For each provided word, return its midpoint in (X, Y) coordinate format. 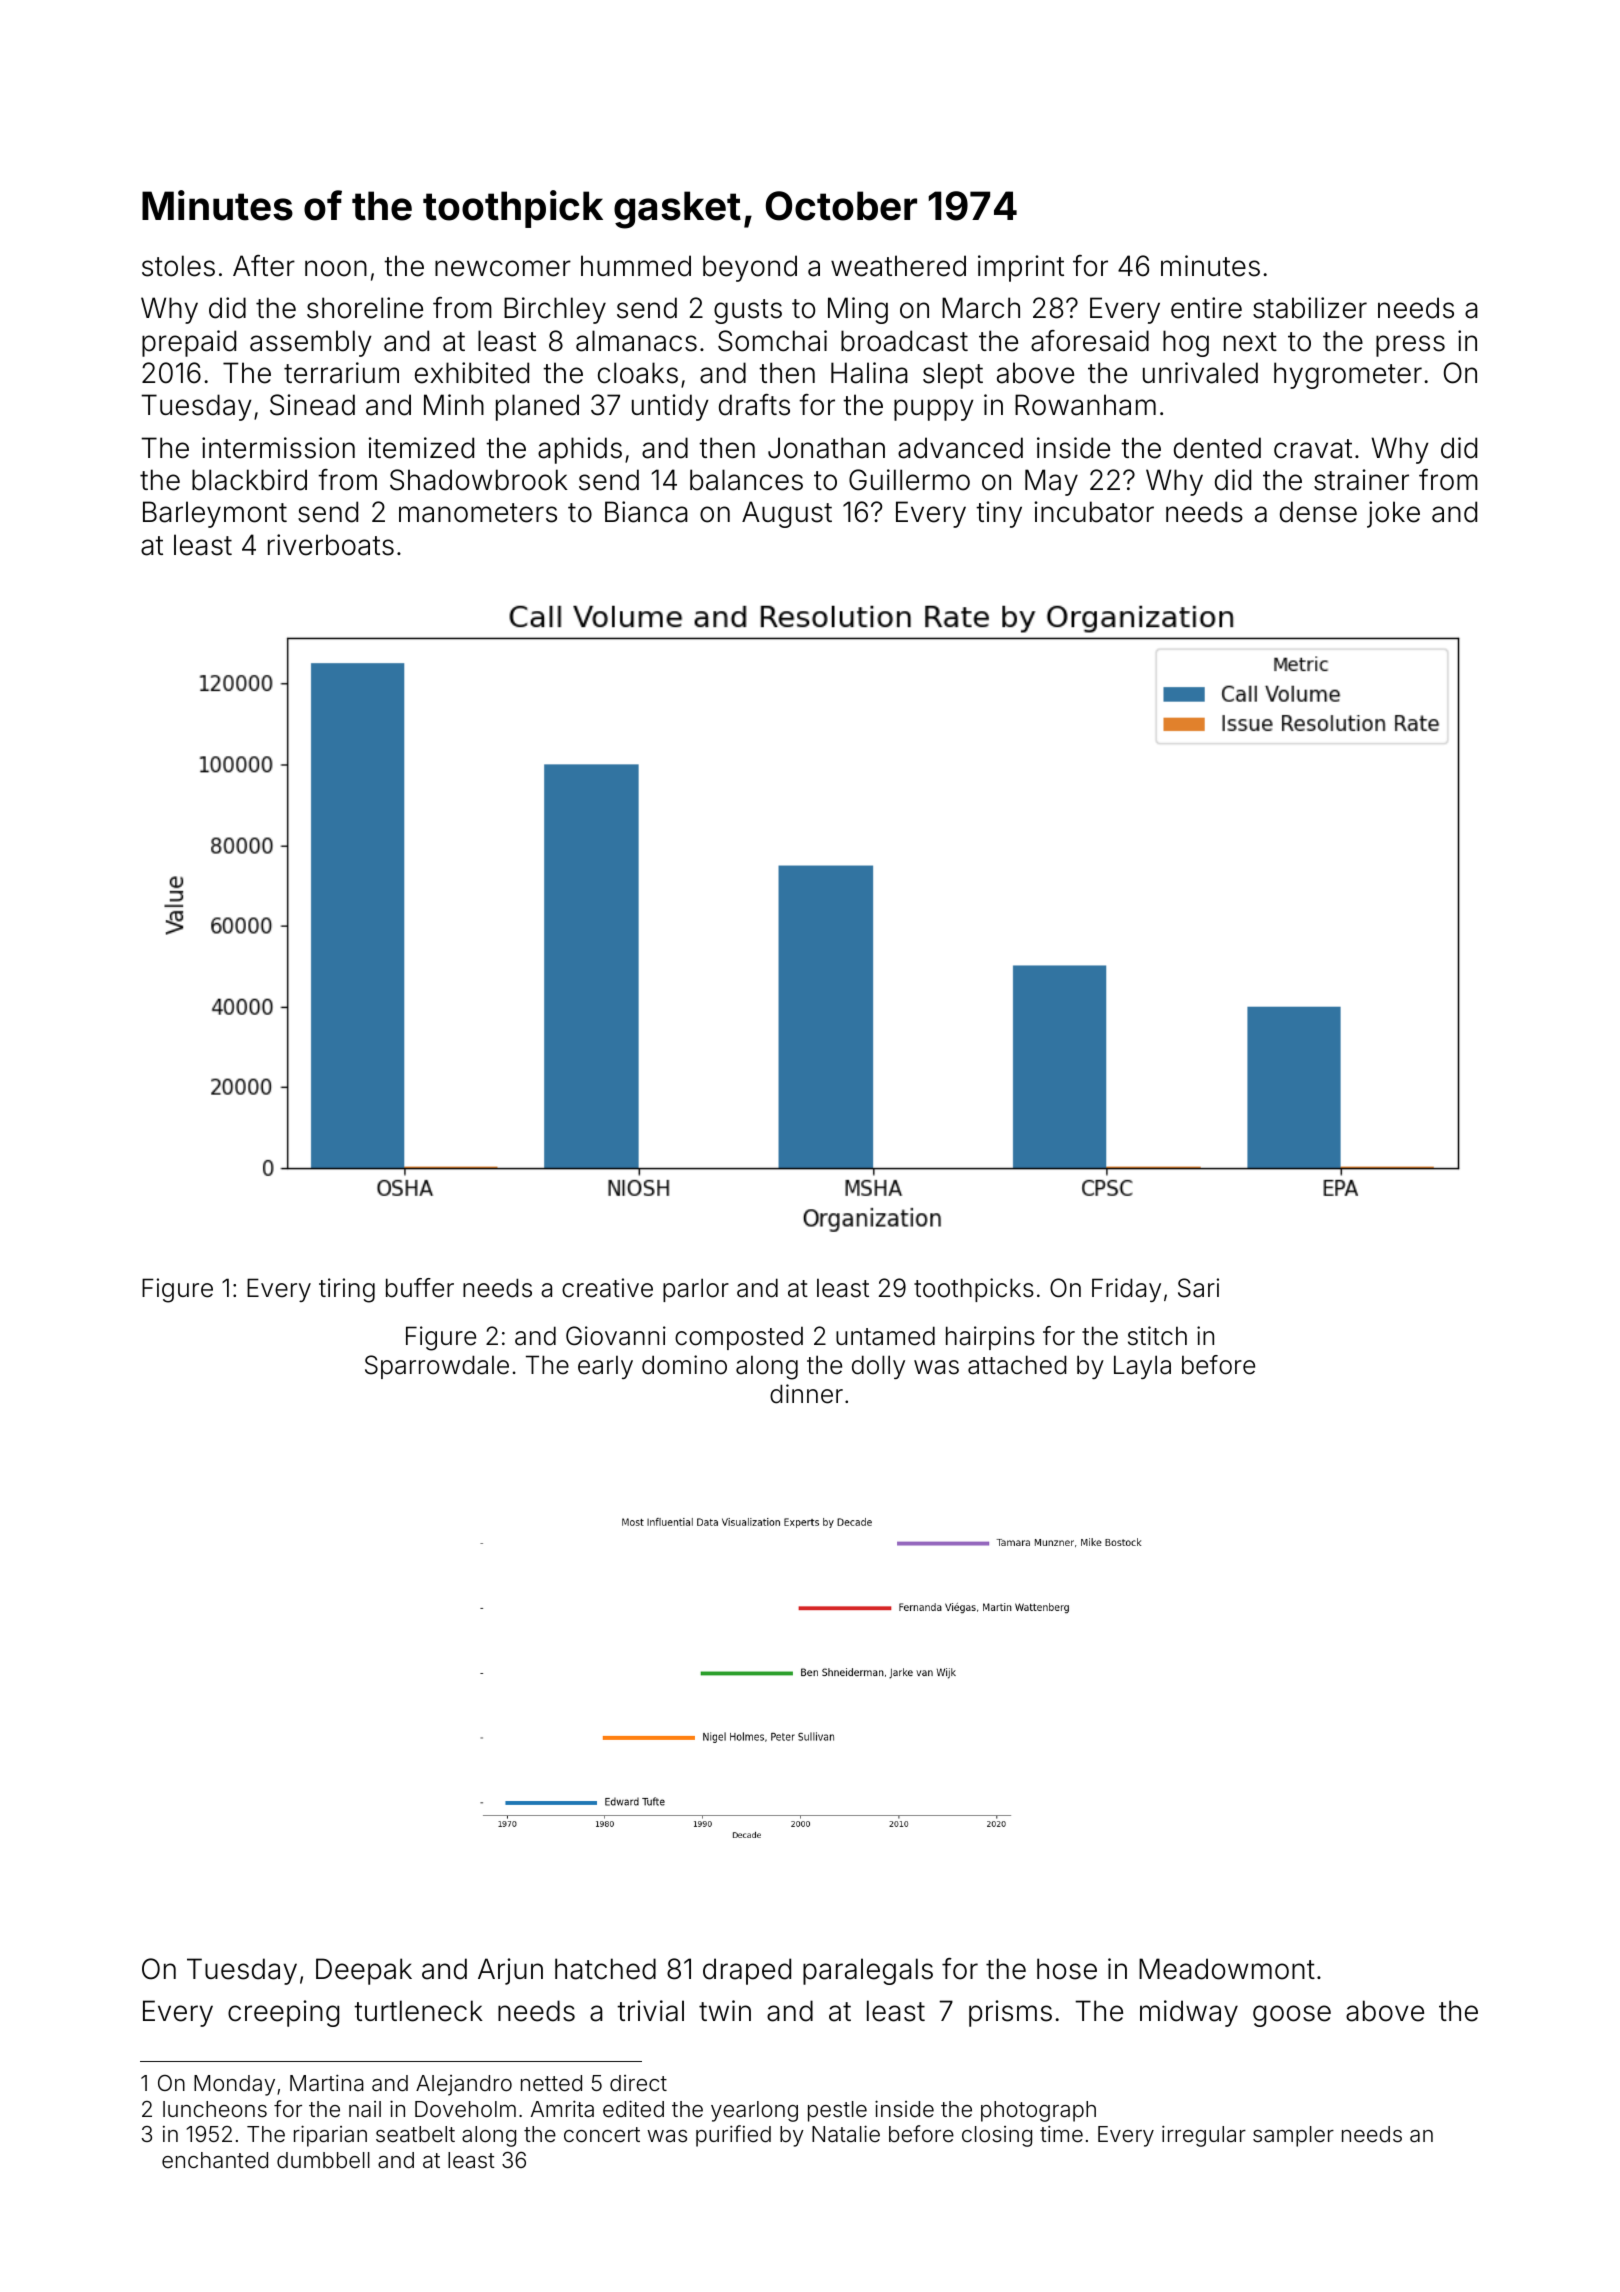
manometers (478, 513)
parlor (696, 1290)
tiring (347, 1290)
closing (997, 2136)
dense (1318, 512)
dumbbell (323, 2160)
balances (746, 480)
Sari (1198, 1288)
